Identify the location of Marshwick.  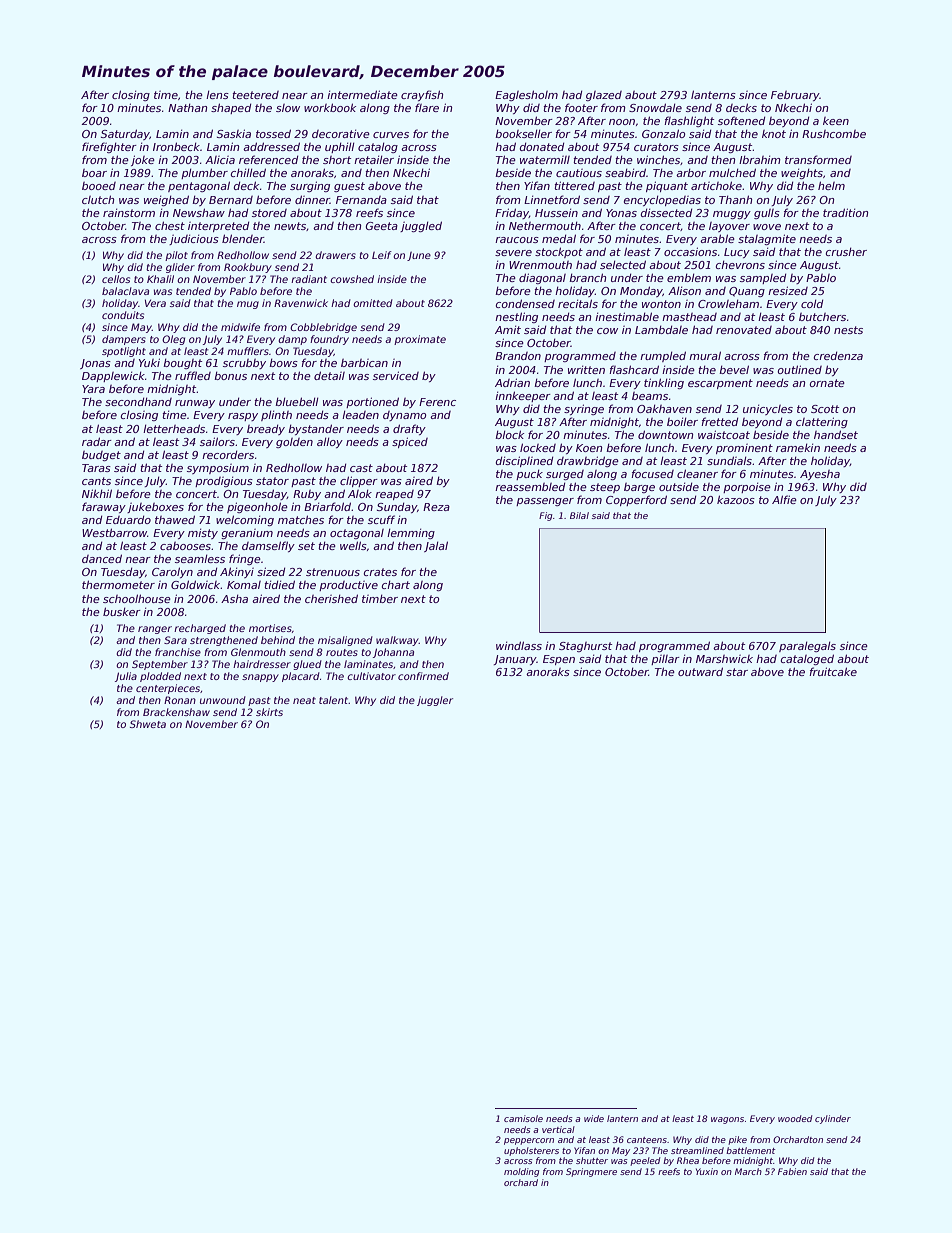
(724, 659).
